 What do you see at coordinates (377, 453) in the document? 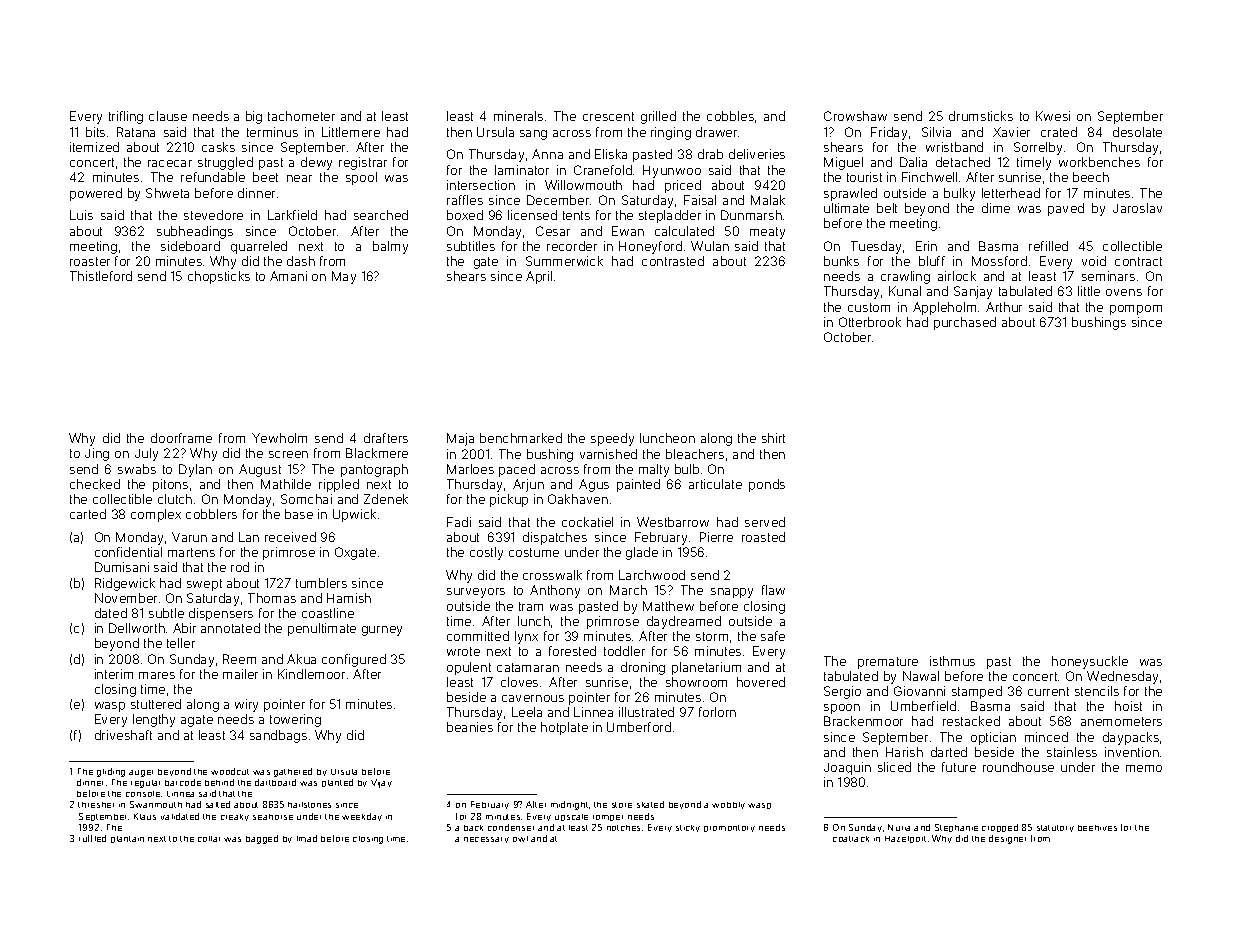
I see `Blackmere` at bounding box center [377, 453].
